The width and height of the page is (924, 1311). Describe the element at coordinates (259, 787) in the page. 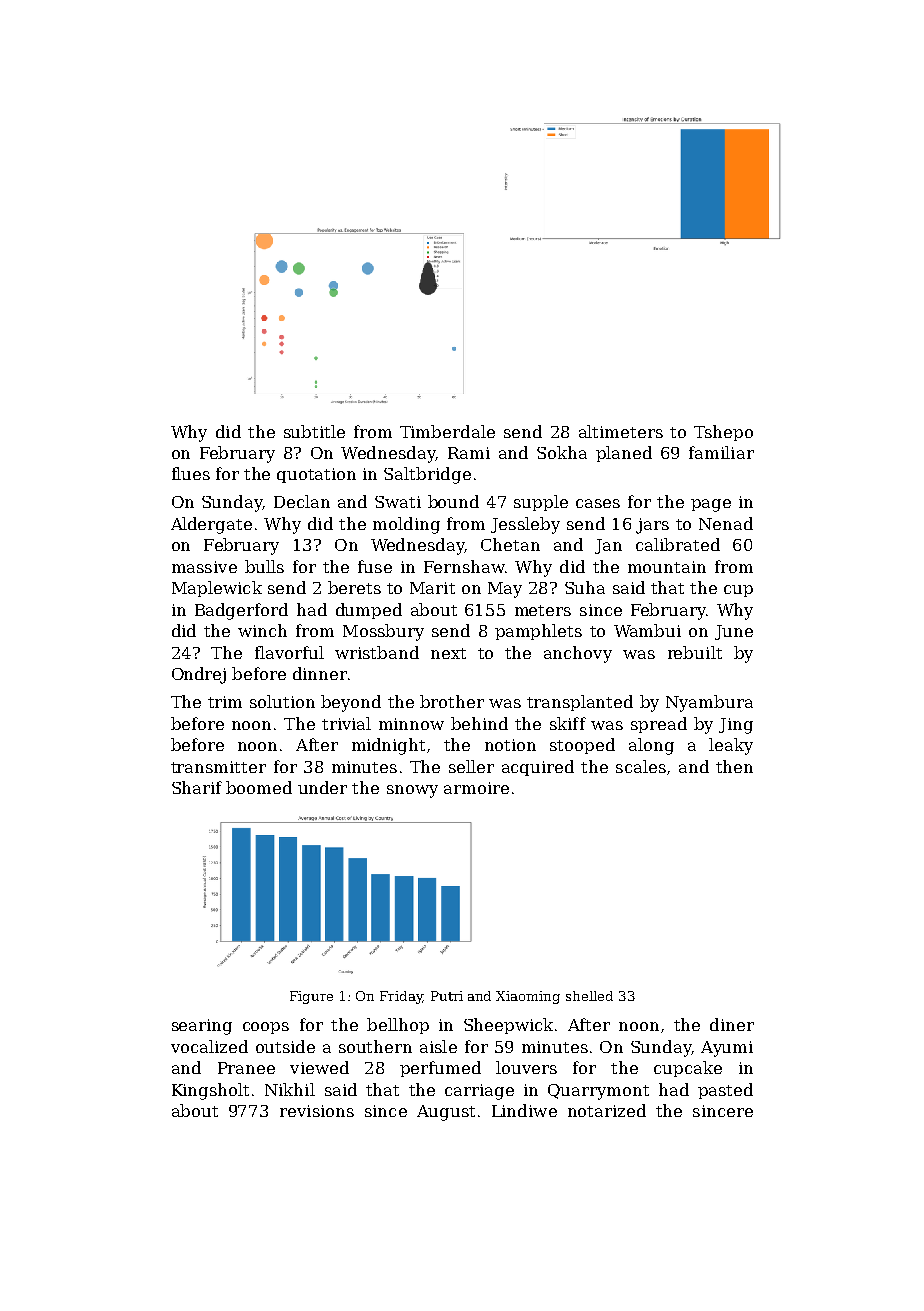

I see `boomed` at that location.
